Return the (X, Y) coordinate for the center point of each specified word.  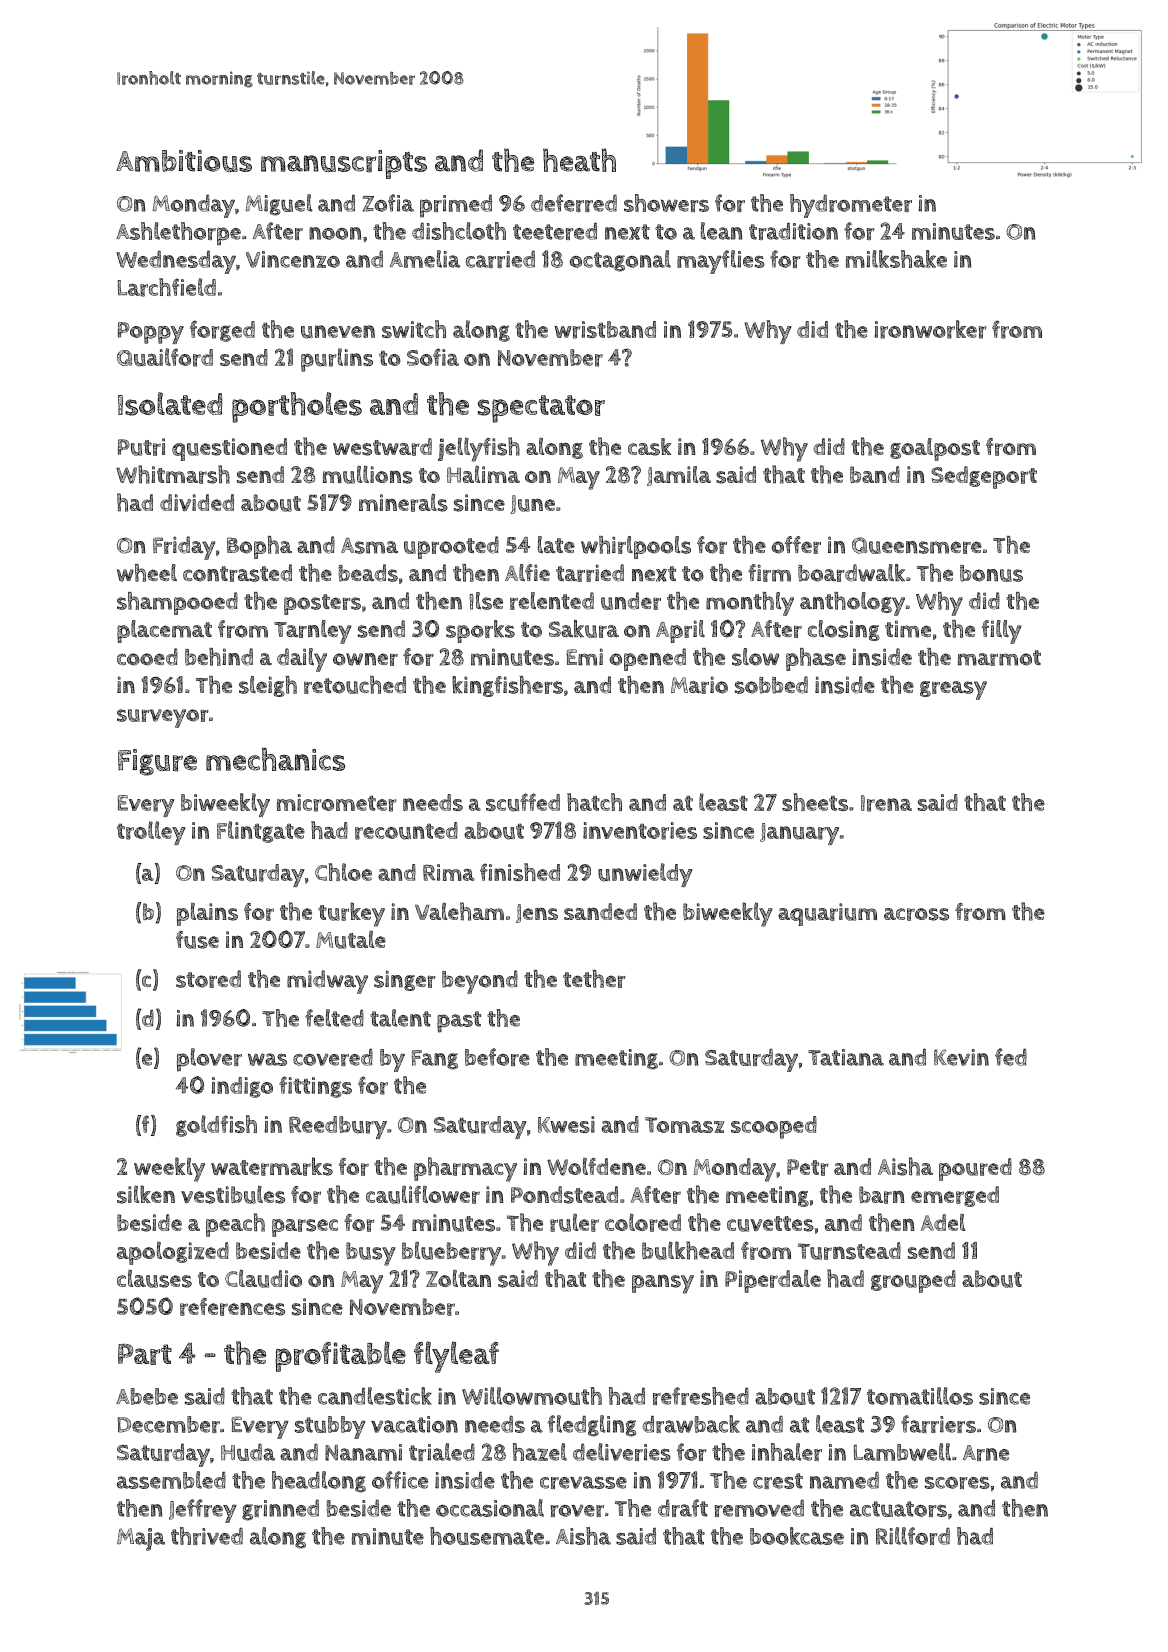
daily (302, 660)
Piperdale (773, 1281)
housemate (487, 1536)
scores (957, 1483)
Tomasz (684, 1125)
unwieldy (645, 875)
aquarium (827, 914)
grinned (280, 1510)
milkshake (896, 259)
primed (456, 206)
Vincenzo (293, 259)
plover (209, 1060)
